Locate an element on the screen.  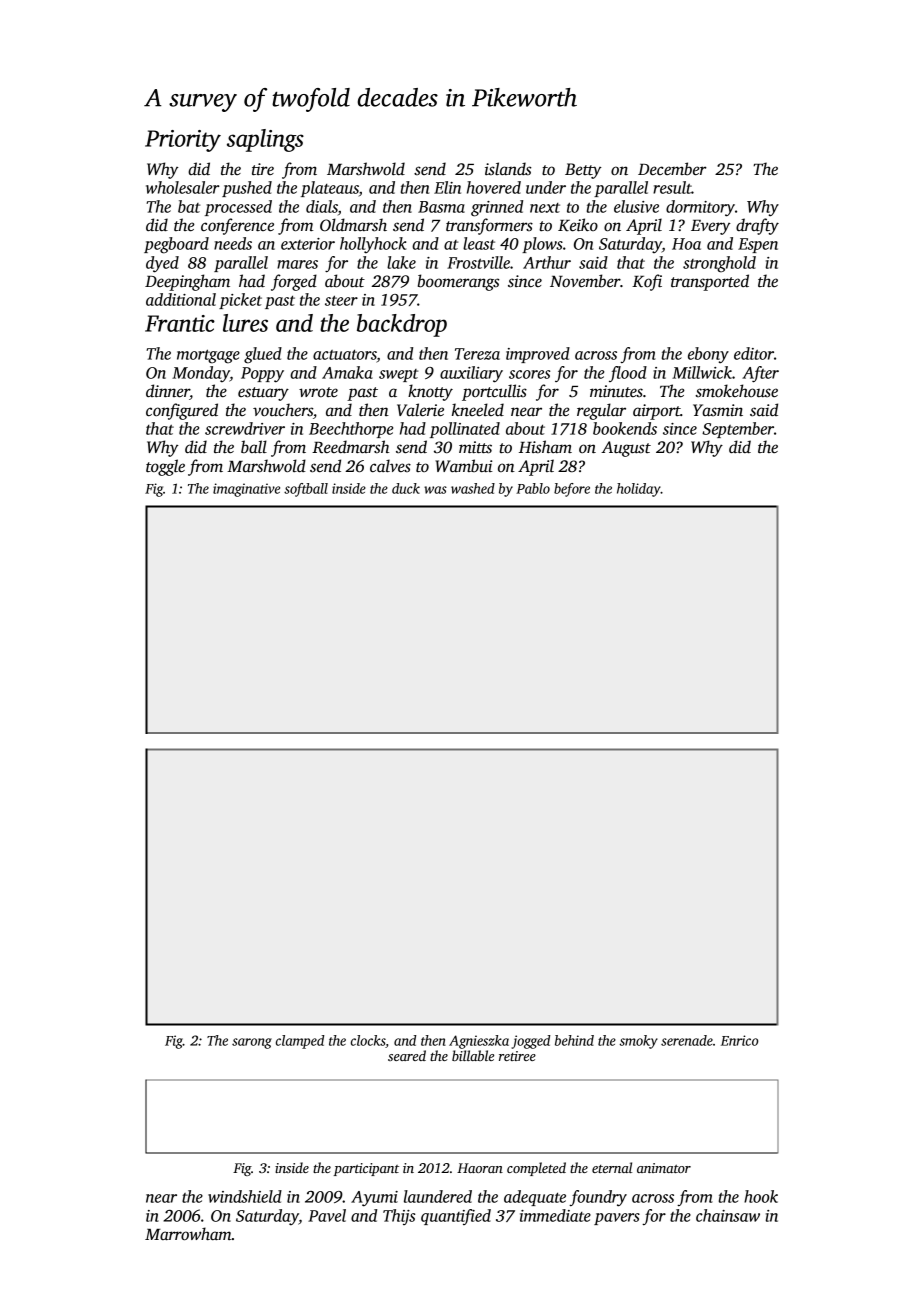
mitts is located at coordinates (475, 447).
